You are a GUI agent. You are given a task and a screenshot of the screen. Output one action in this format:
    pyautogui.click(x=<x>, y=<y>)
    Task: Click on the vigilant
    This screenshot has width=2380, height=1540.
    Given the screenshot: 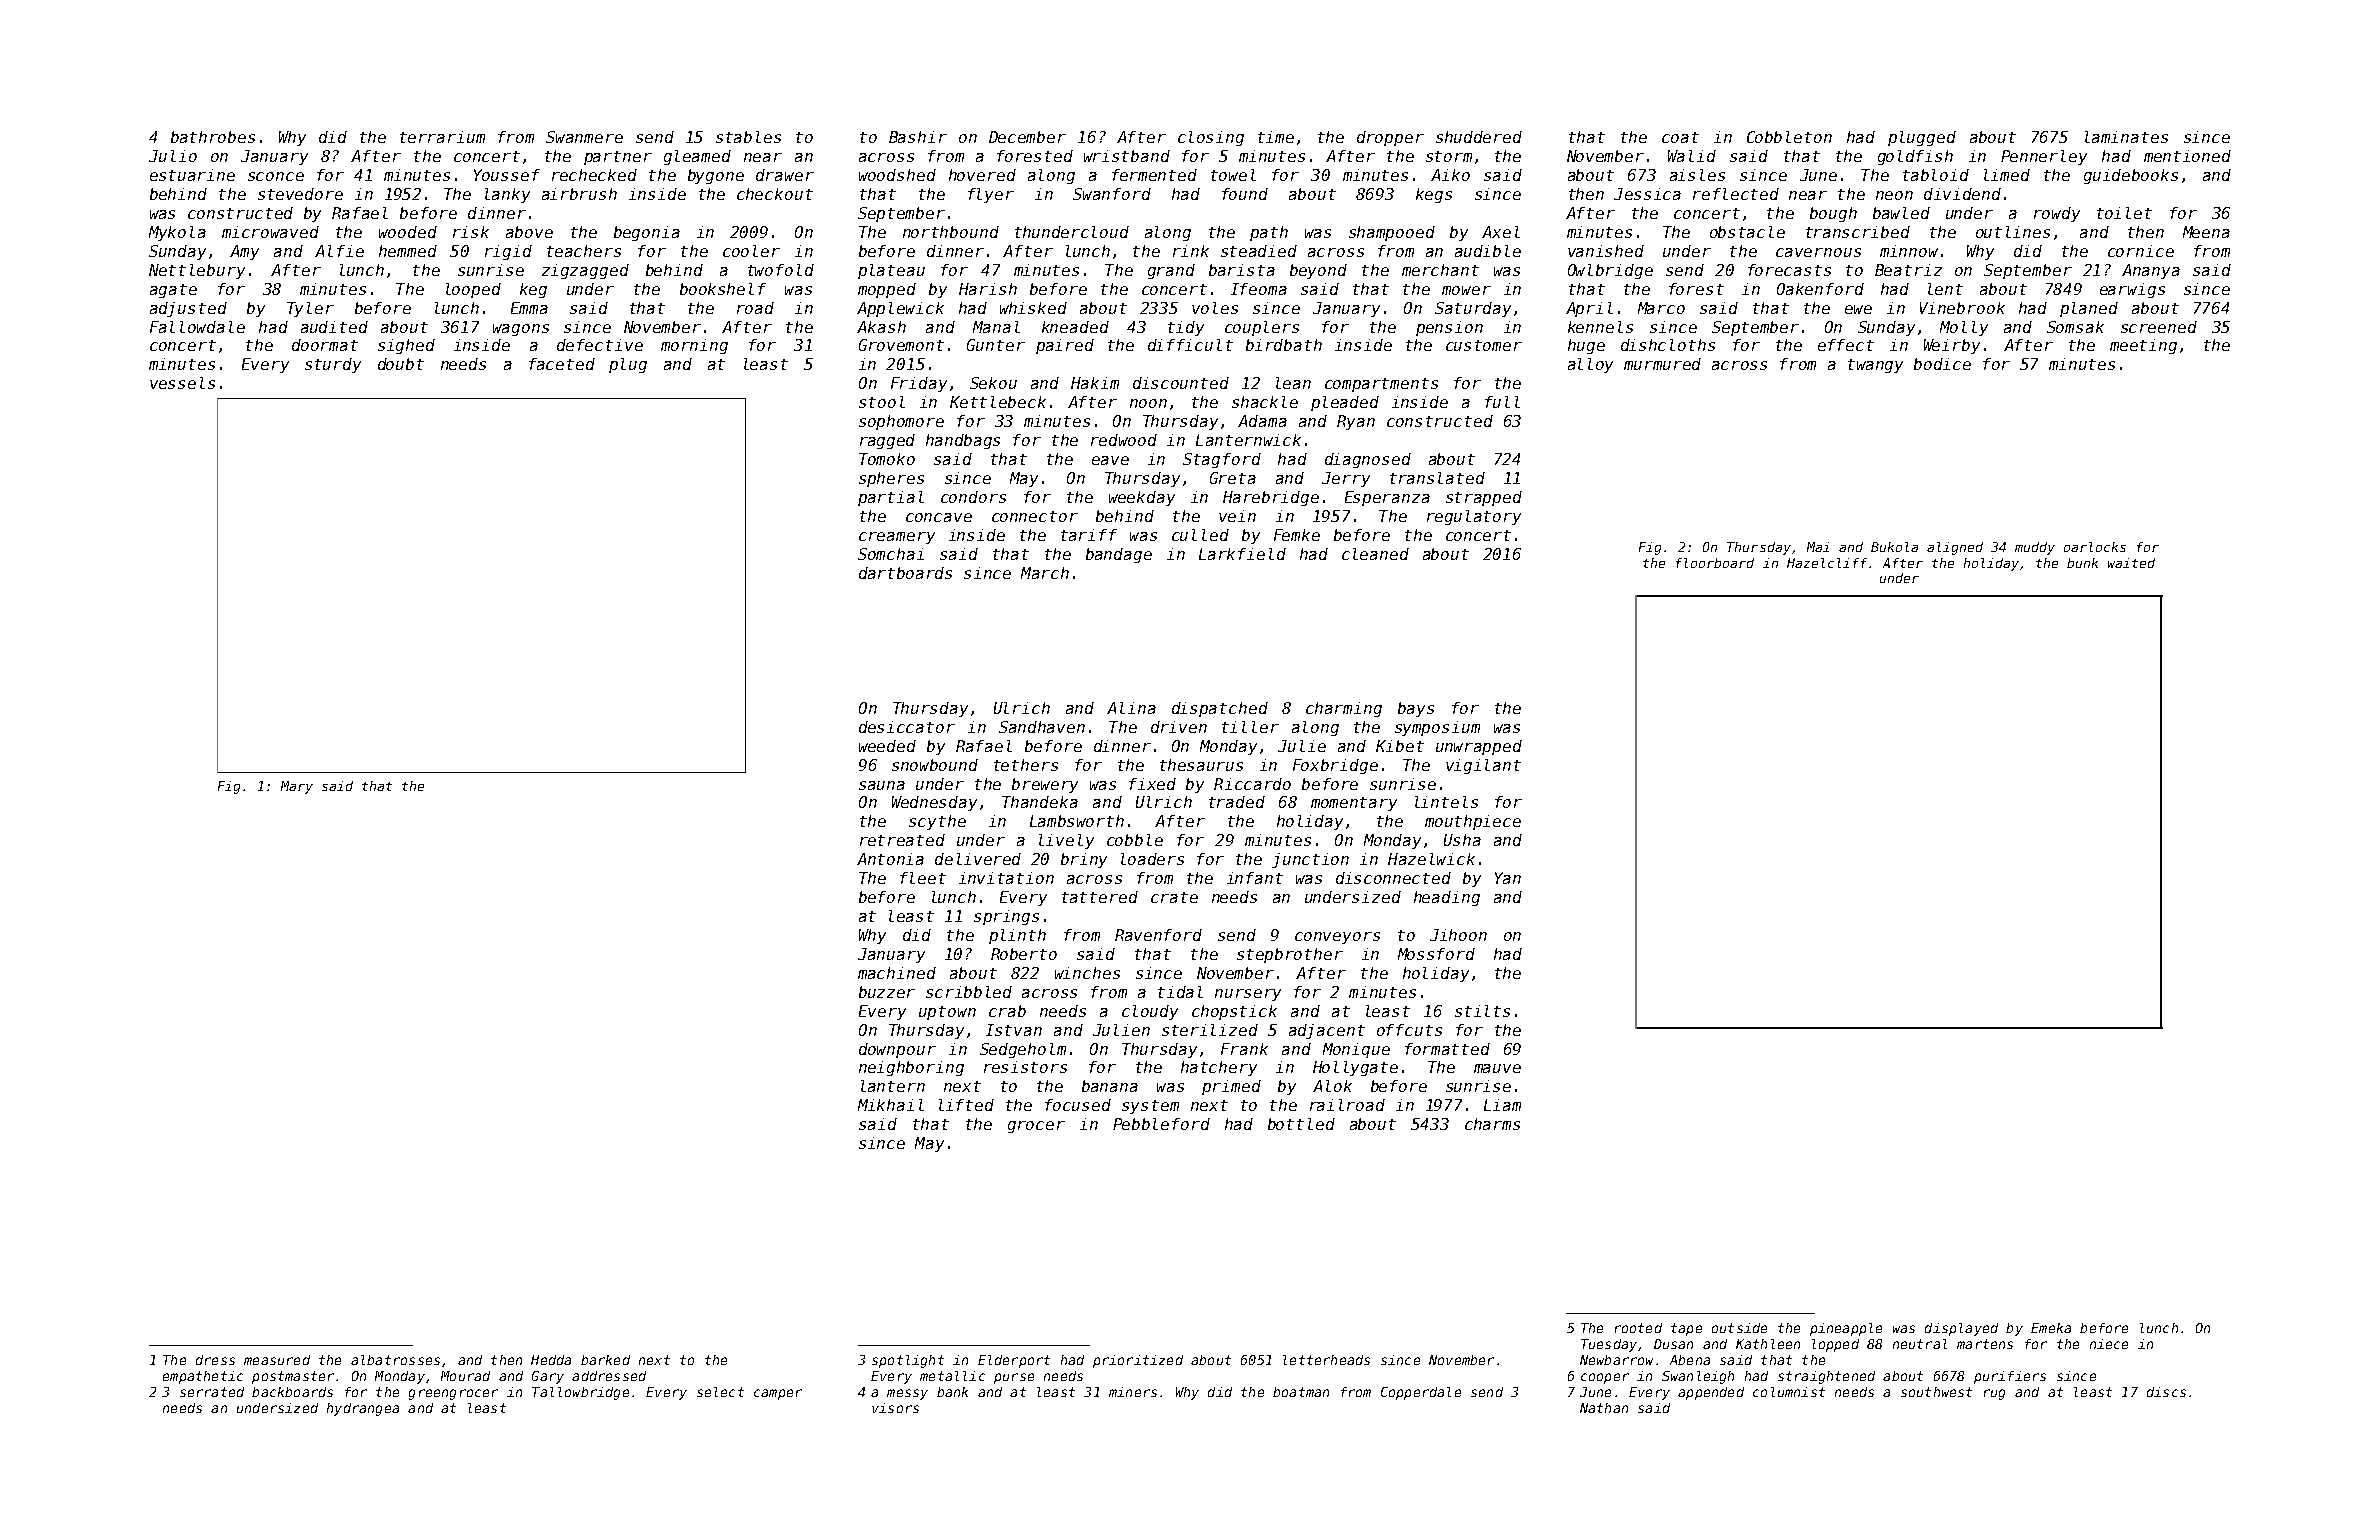 What is the action you would take?
    pyautogui.click(x=1483, y=766)
